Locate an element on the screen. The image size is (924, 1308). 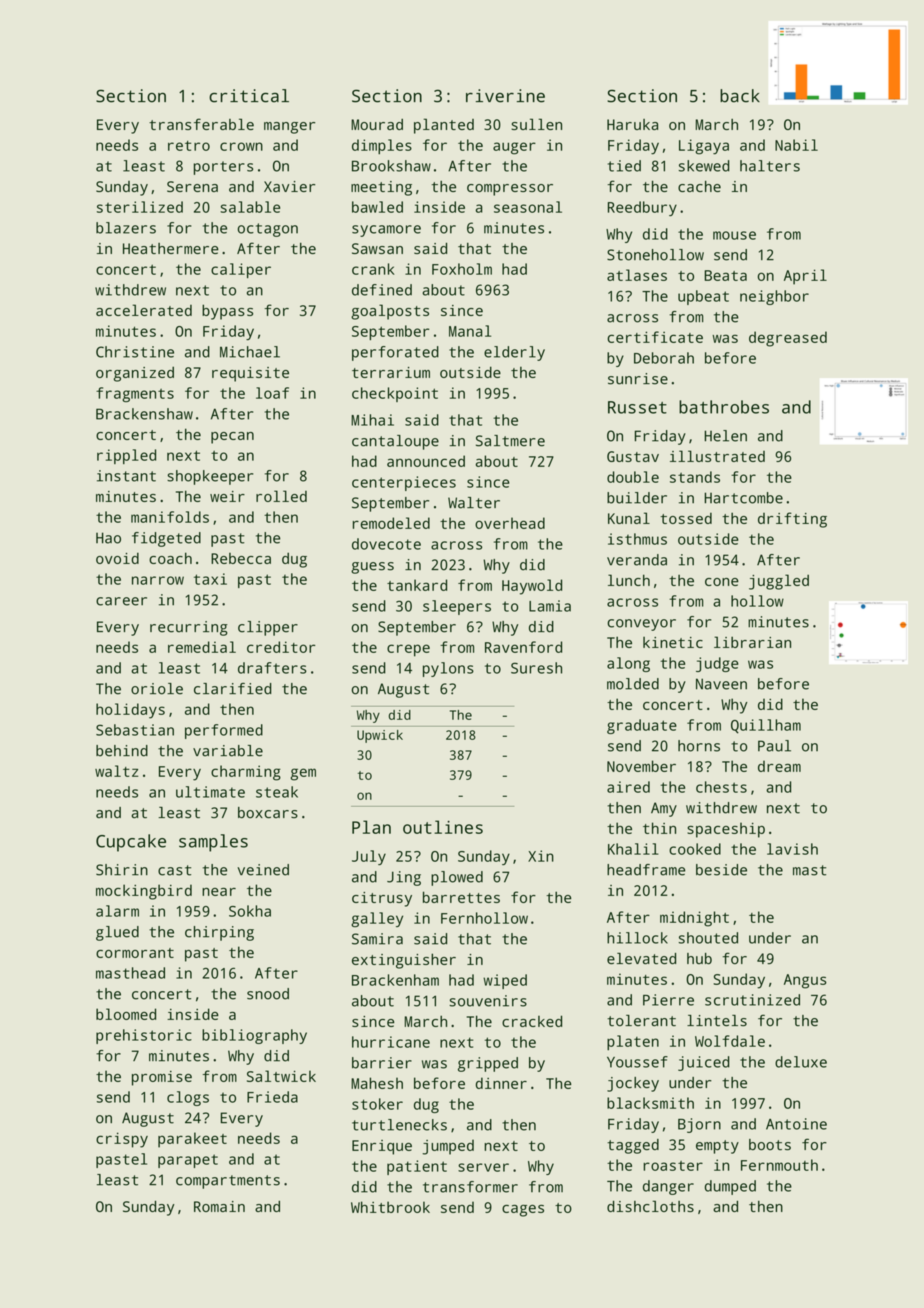
certificate is located at coordinates (655, 337).
